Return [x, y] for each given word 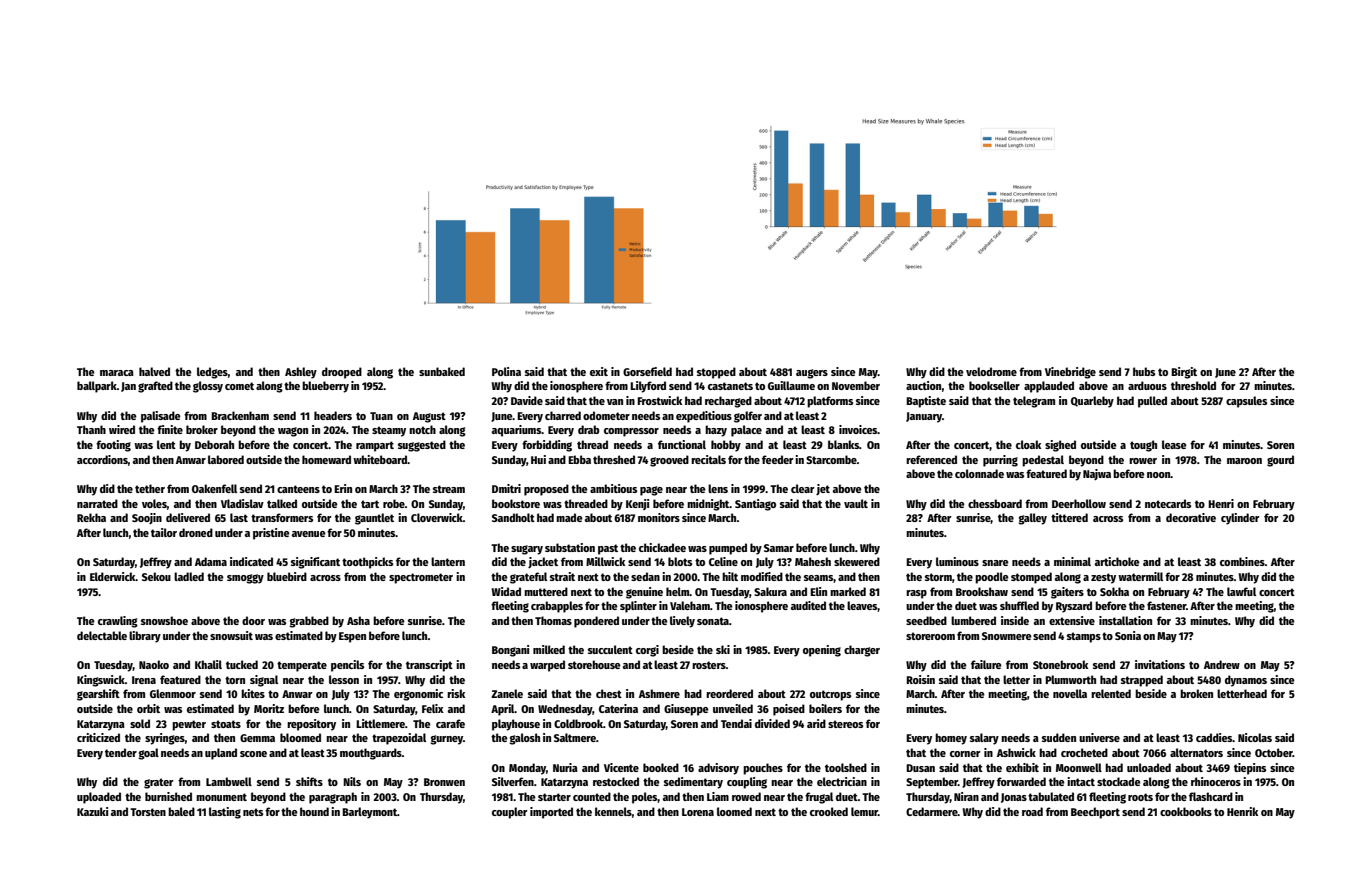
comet [239, 386]
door [253, 620]
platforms [830, 402]
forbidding [547, 446]
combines [1242, 561]
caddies [1214, 737]
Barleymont [369, 813]
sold [140, 723]
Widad [506, 591]
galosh [524, 739]
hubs [1144, 371]
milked [549, 649]
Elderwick [113, 576]
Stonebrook [1060, 664]
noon [1159, 475]
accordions [102, 459]
